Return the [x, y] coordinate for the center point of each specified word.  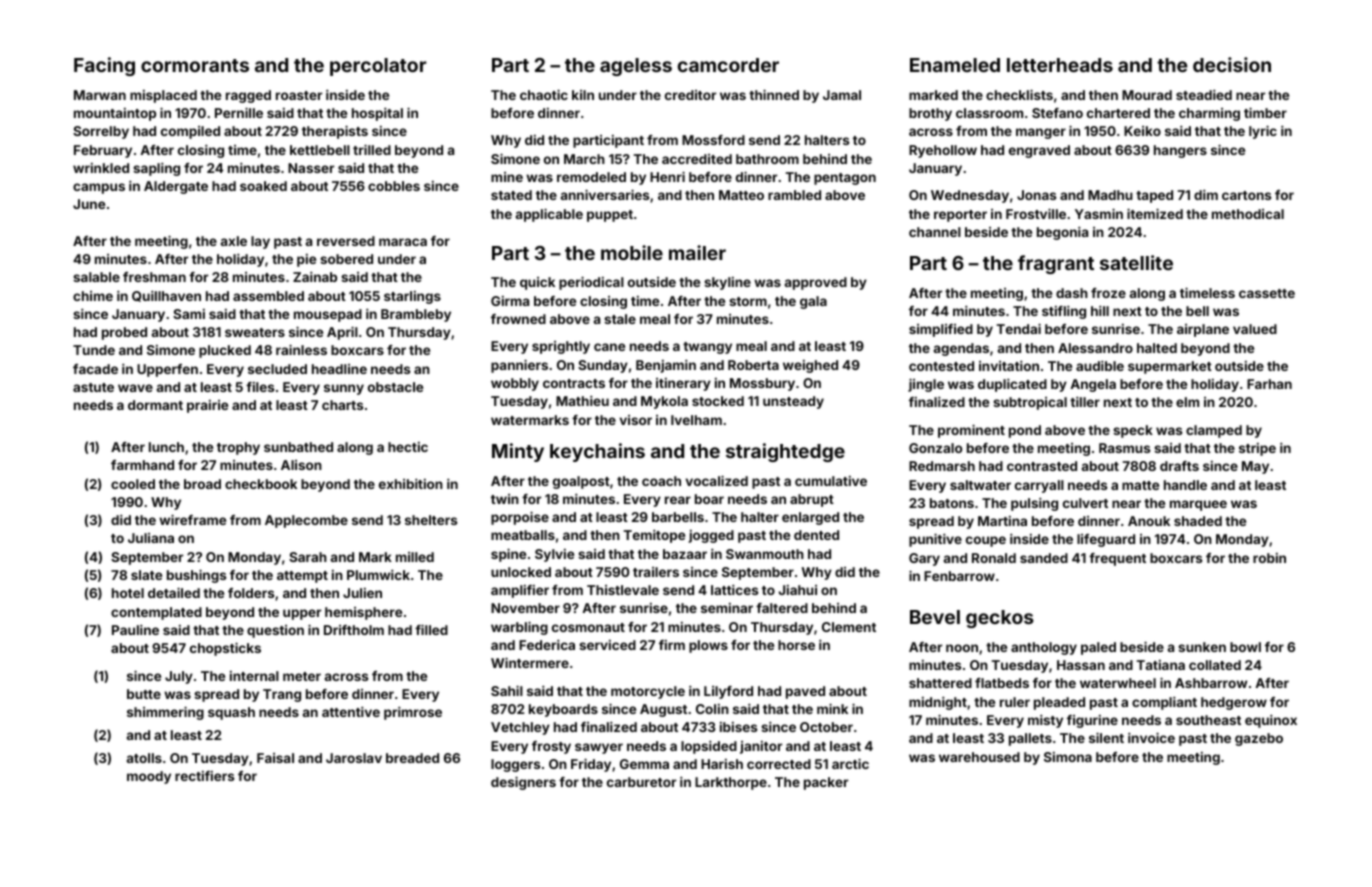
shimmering [165, 713]
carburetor [641, 782]
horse [796, 645]
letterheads [1060, 65]
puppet [610, 216]
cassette [1267, 293]
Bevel [935, 617]
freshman [154, 277]
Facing [104, 66]
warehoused [979, 757]
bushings [197, 576]
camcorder [728, 65]
